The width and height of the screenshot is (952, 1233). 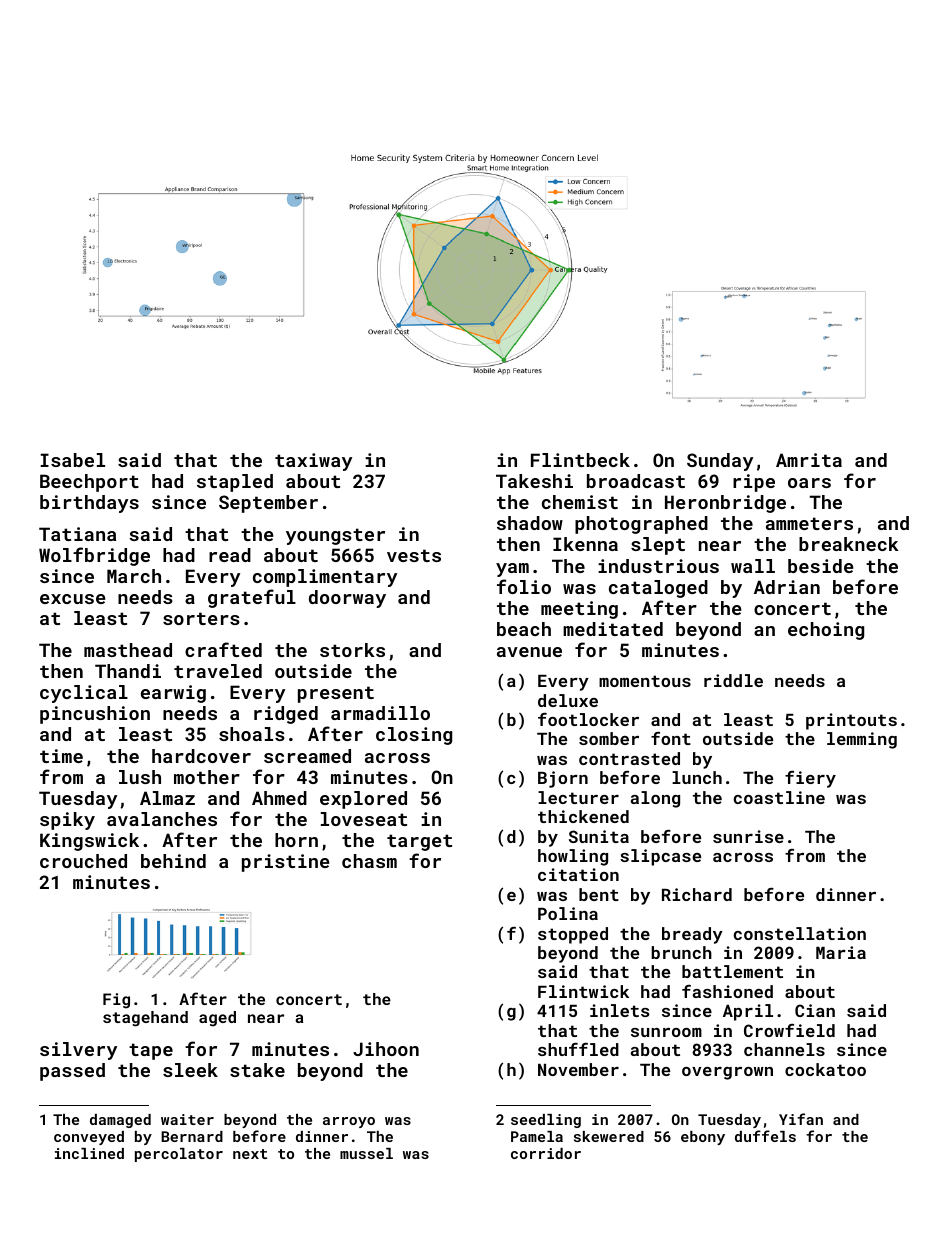 I want to click on Isabel, so click(x=73, y=460).
